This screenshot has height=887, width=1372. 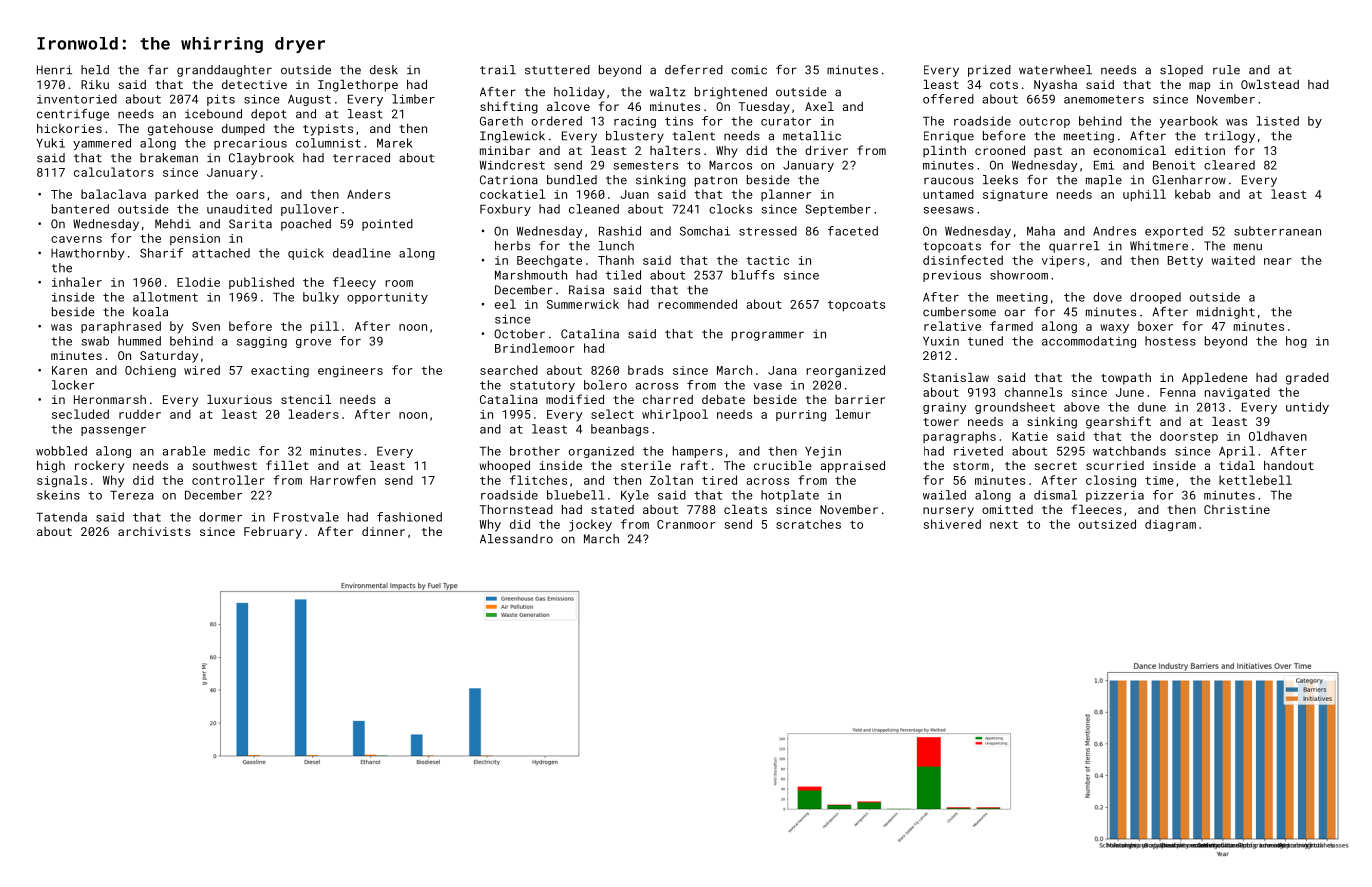 What do you see at coordinates (694, 70) in the screenshot?
I see `deferred` at bounding box center [694, 70].
